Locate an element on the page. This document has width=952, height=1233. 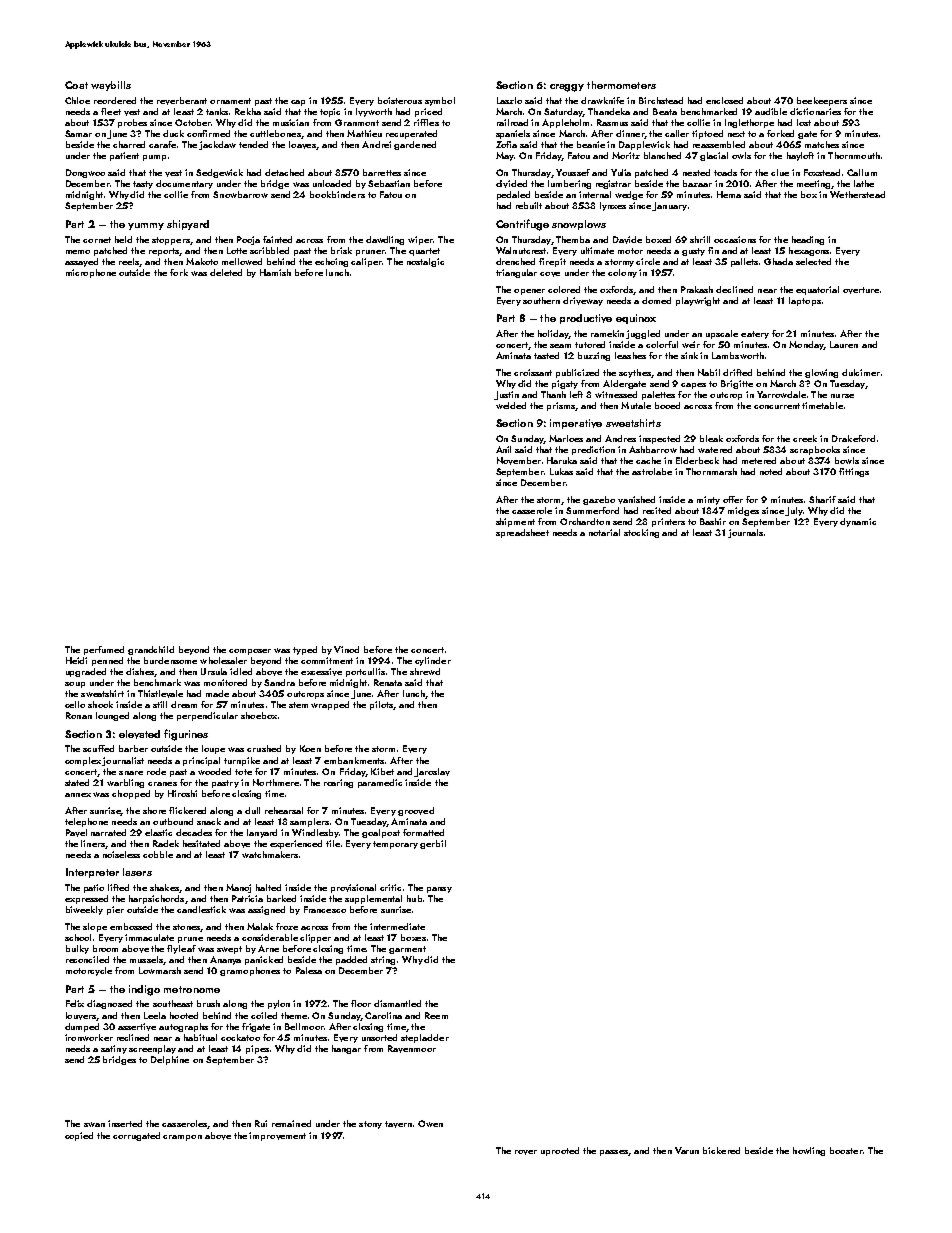
howling is located at coordinates (809, 1151).
